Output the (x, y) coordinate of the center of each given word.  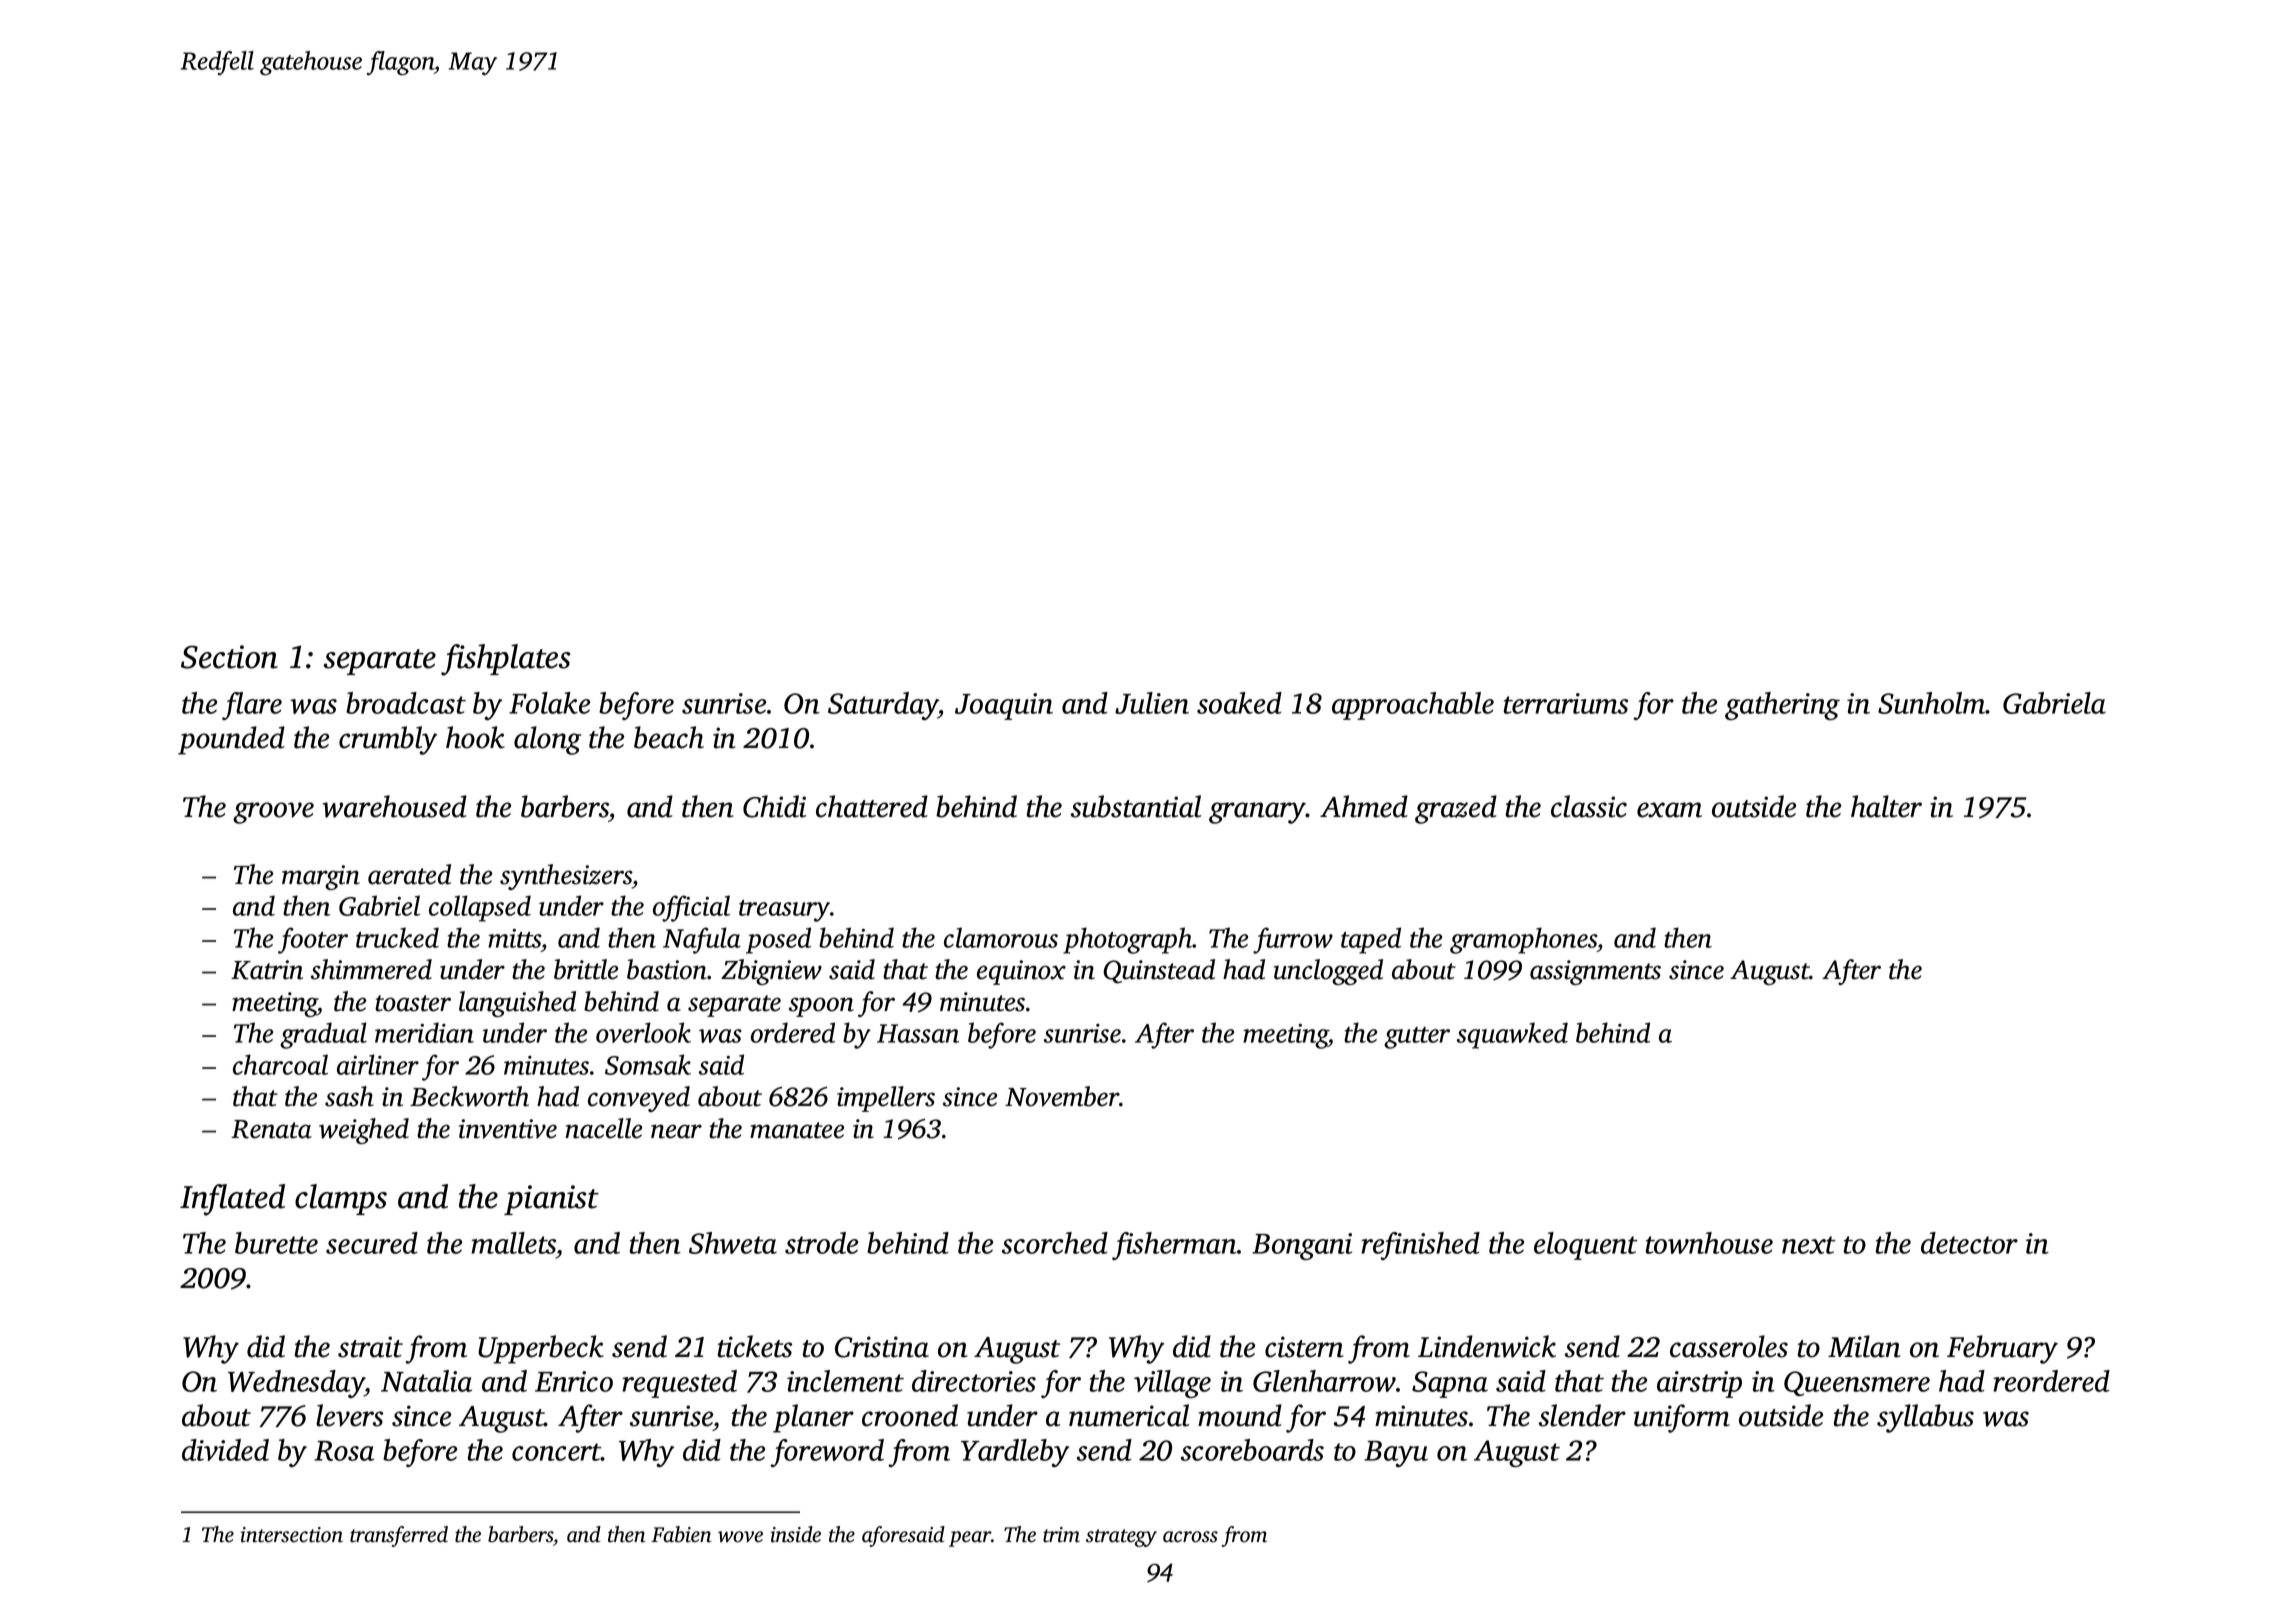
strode (821, 1243)
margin (321, 877)
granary (1257, 813)
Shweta (733, 1243)
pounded (231, 740)
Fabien (681, 1534)
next (1808, 1245)
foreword (827, 1453)
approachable (1413, 706)
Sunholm (1932, 703)
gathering (1782, 706)
